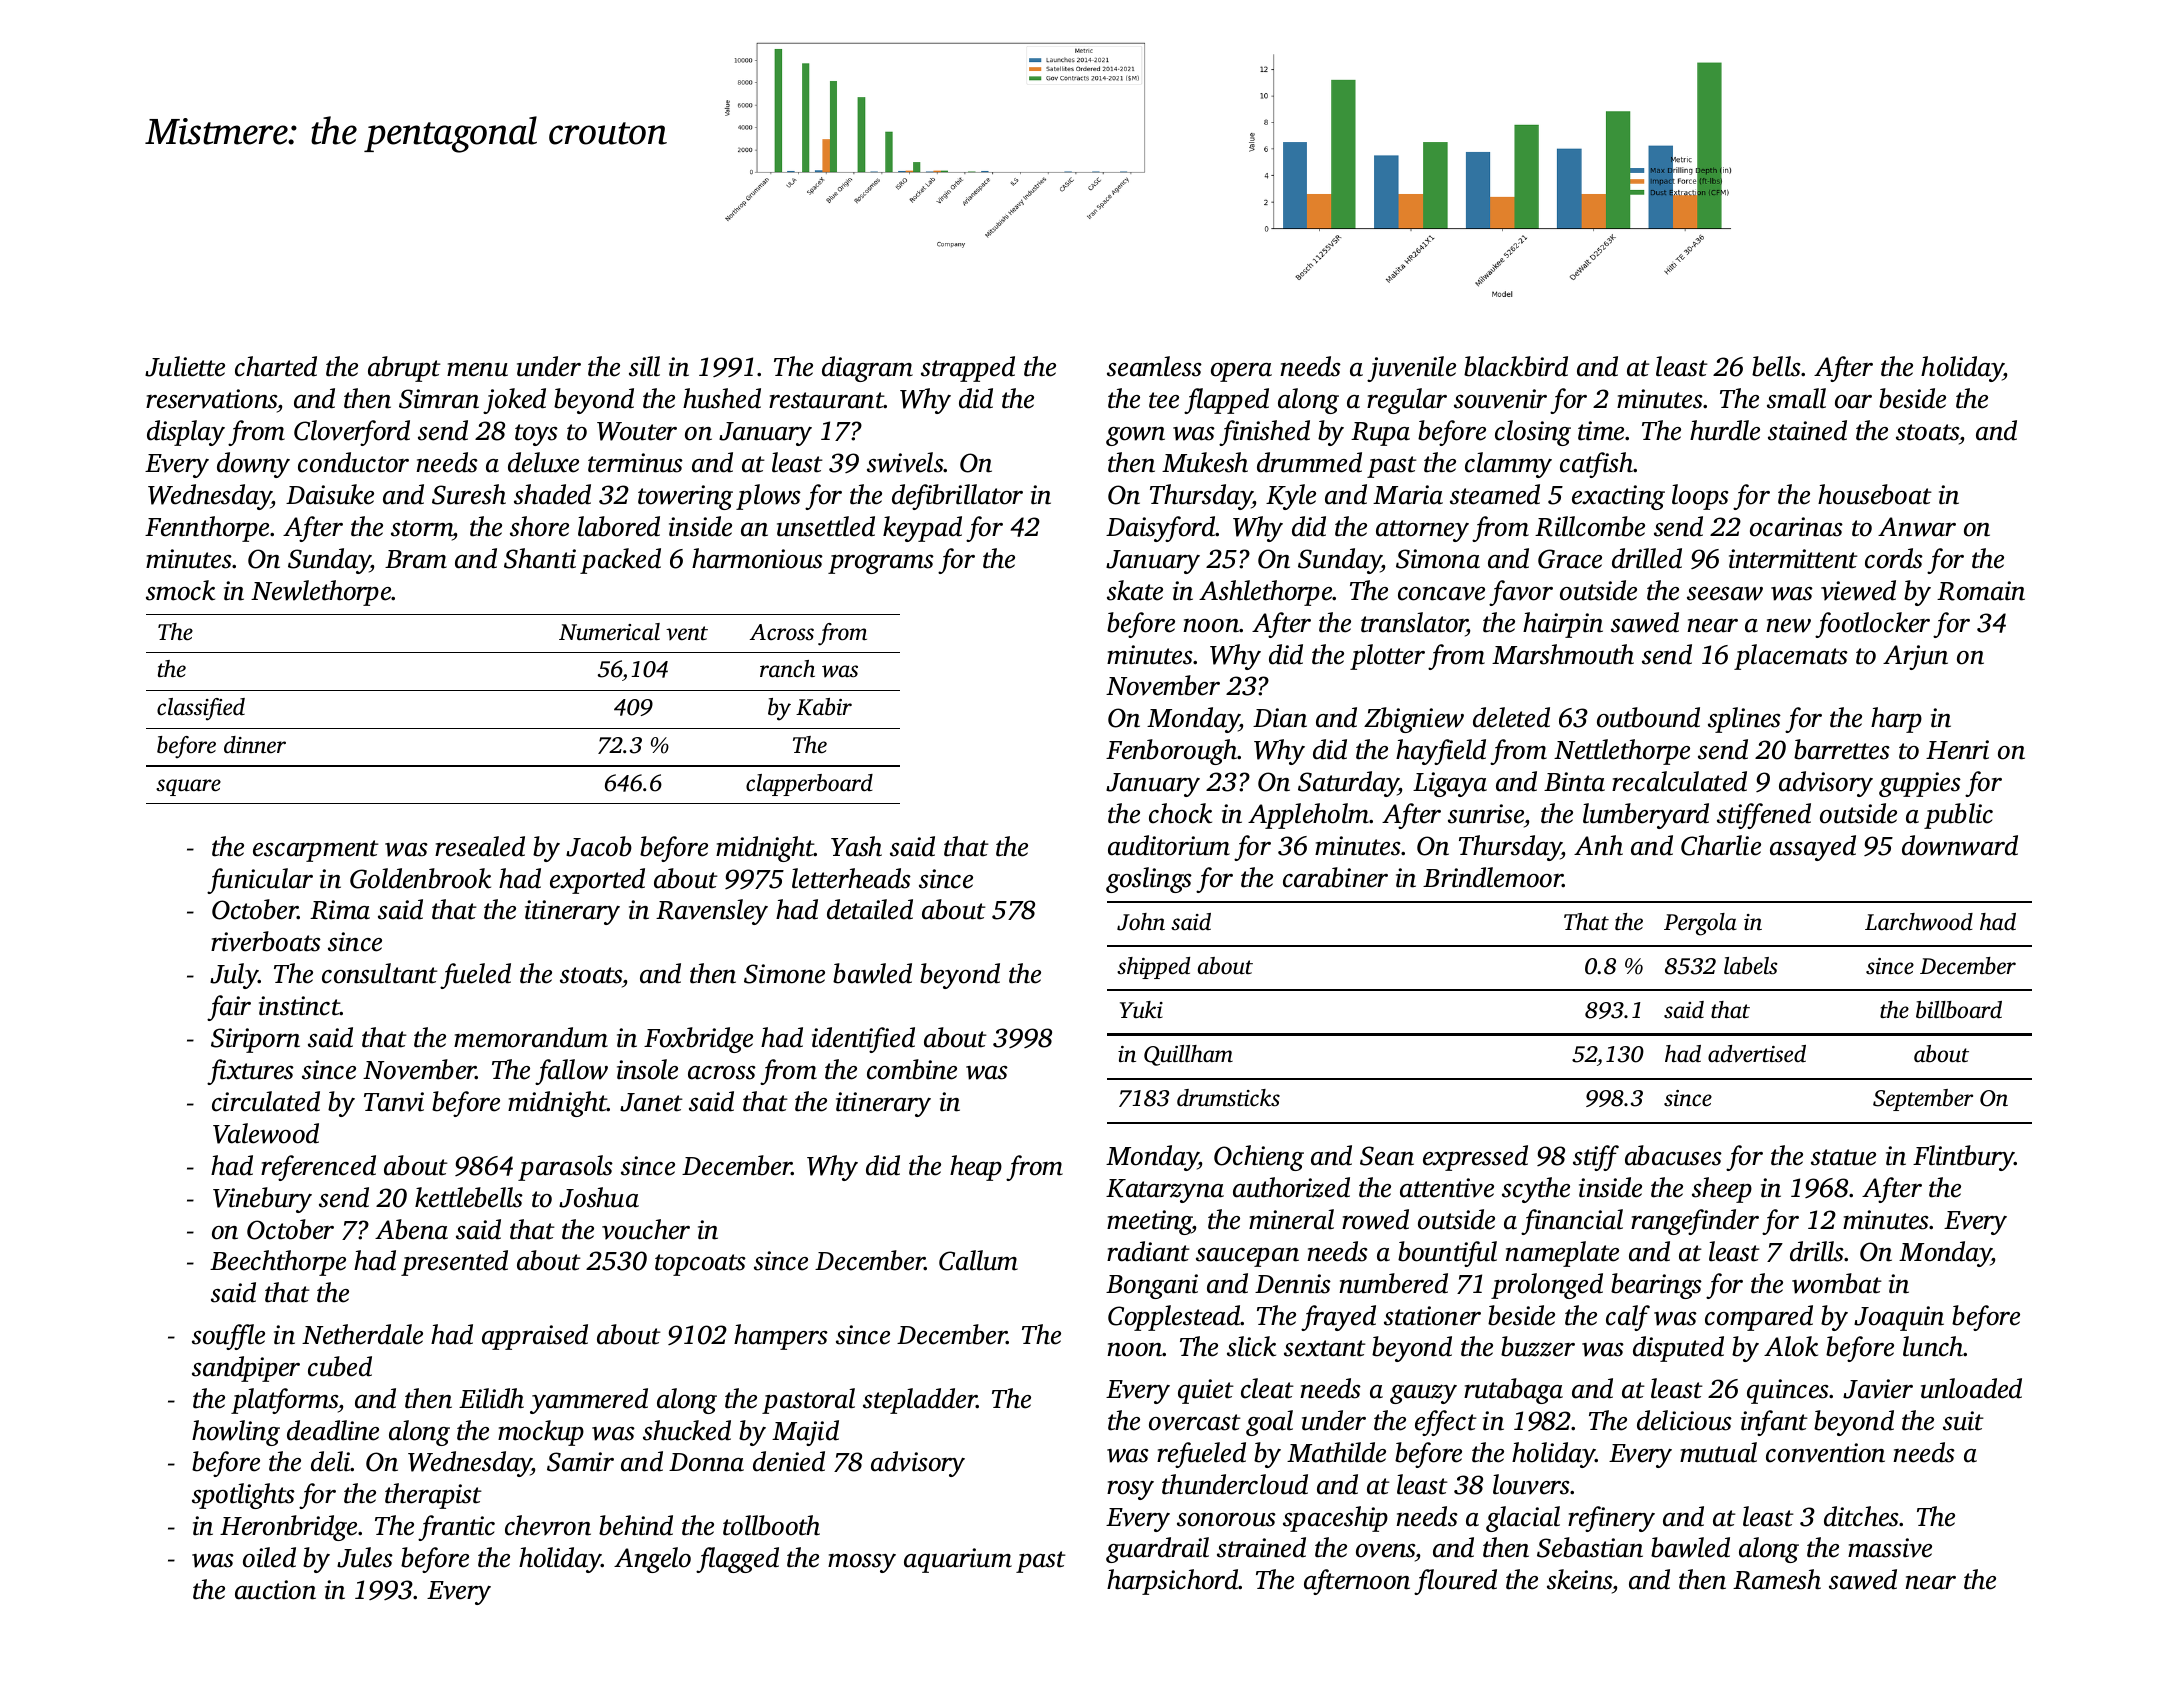 Image resolution: width=2178 pixels, height=1683 pixels. I want to click on advertised, so click(1757, 1054).
